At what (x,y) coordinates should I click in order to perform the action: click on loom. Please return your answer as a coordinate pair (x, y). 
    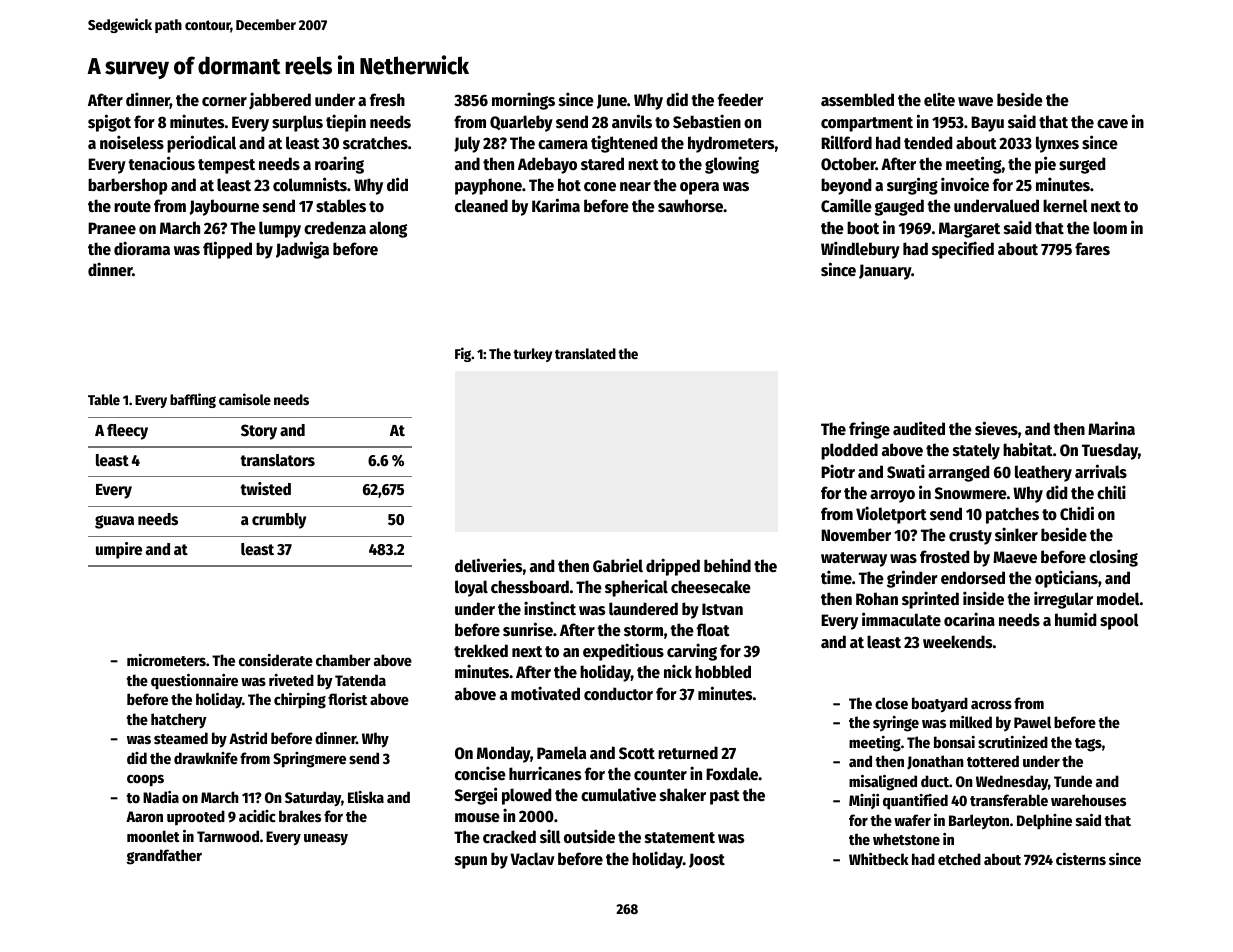
    Looking at the image, I should click on (1110, 228).
